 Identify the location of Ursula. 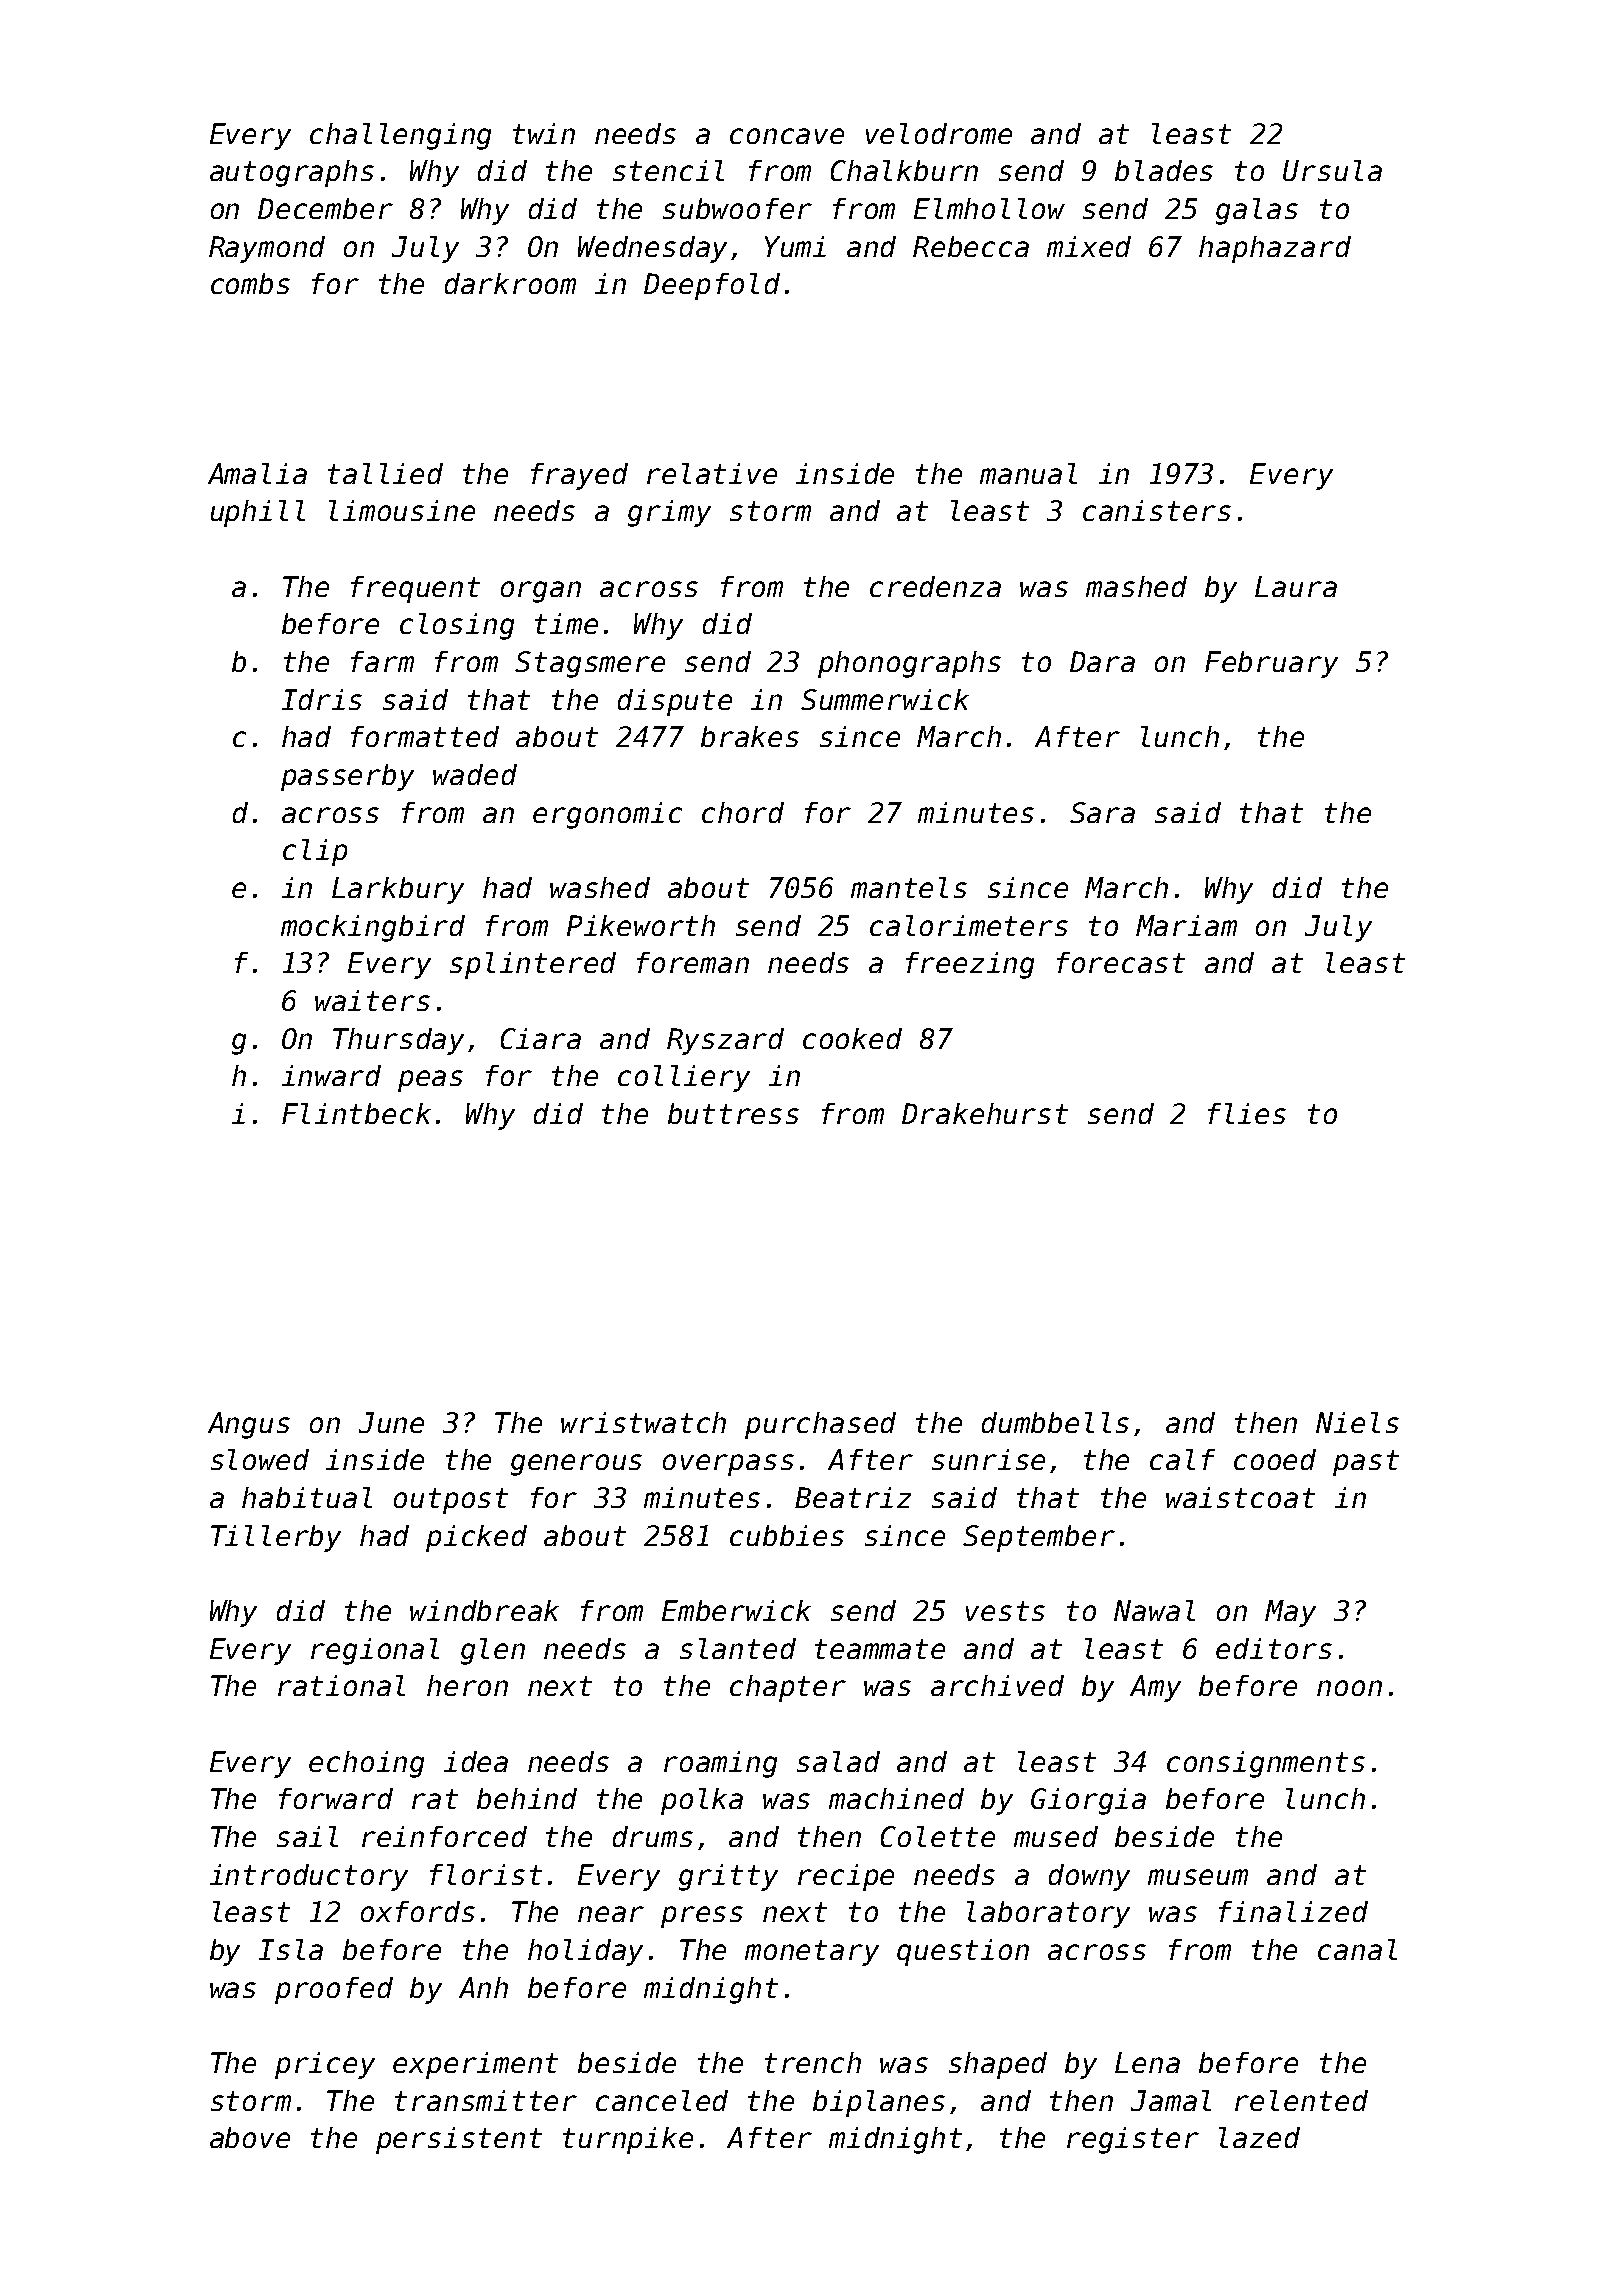
(1332, 170).
